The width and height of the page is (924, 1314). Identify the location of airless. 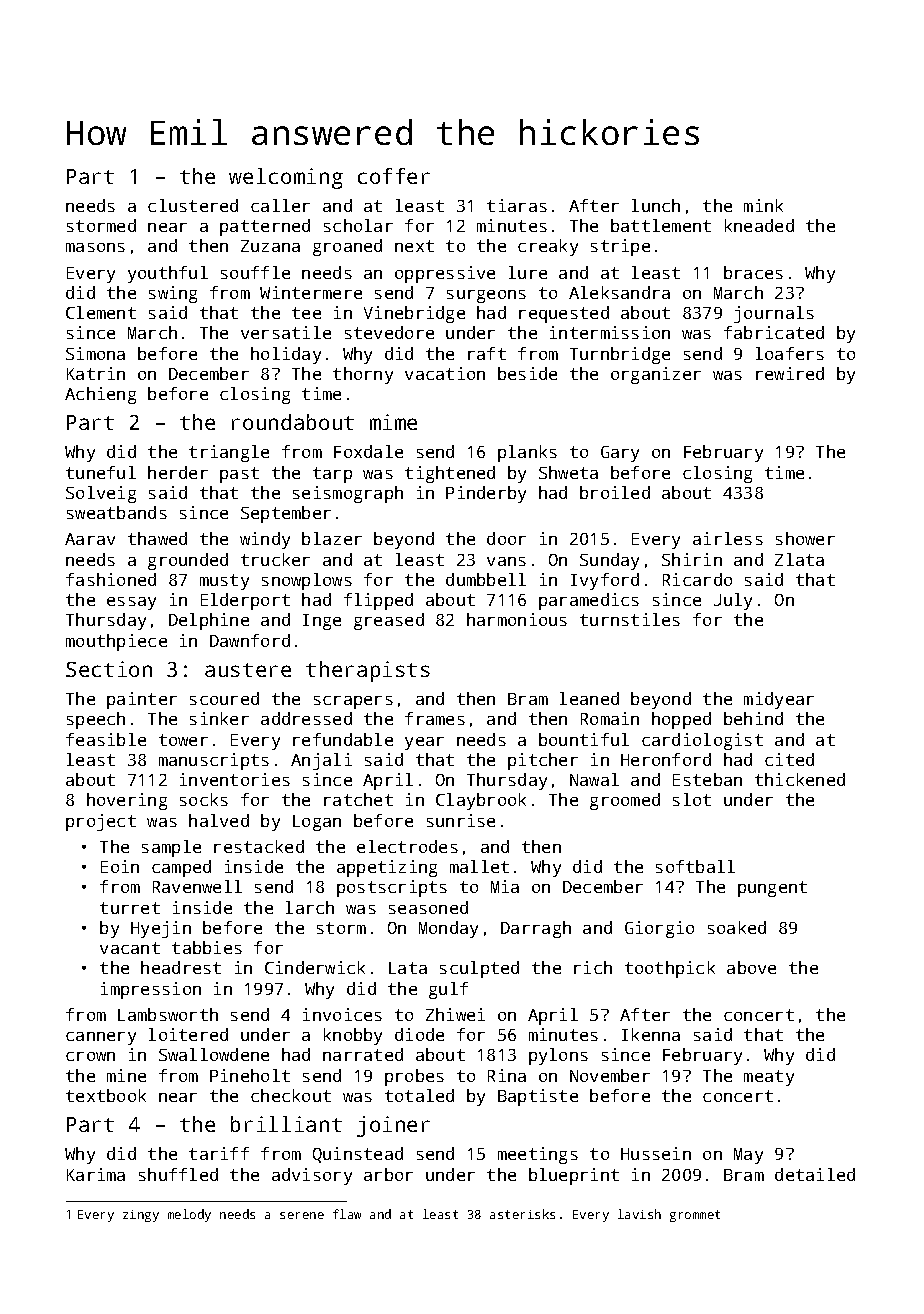
(728, 538).
